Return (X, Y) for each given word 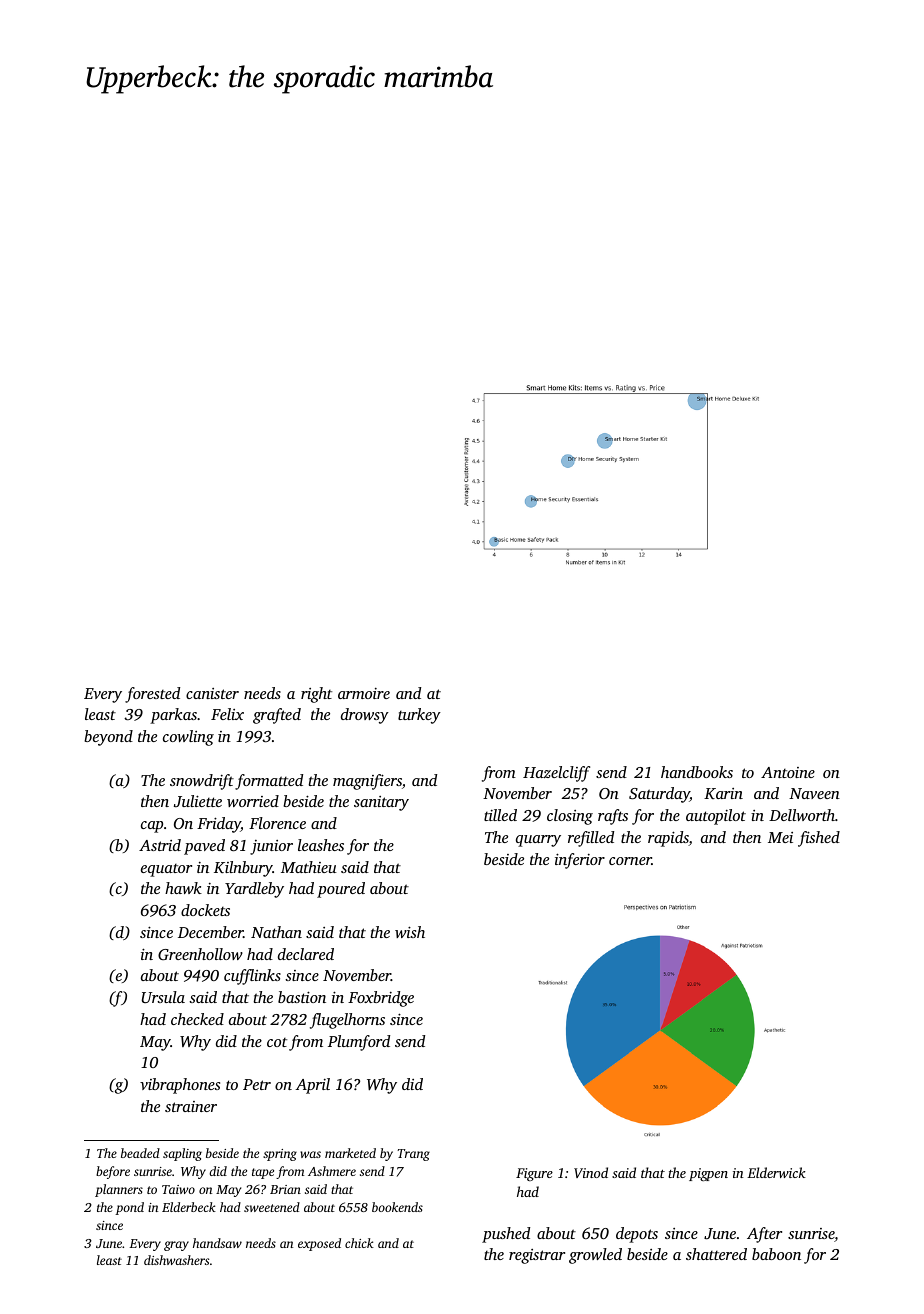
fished (819, 839)
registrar (537, 1256)
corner (630, 861)
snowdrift (202, 782)
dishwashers (176, 1260)
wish (410, 932)
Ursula (163, 997)
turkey (419, 716)
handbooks (697, 772)
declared (306, 954)
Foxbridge (381, 999)
